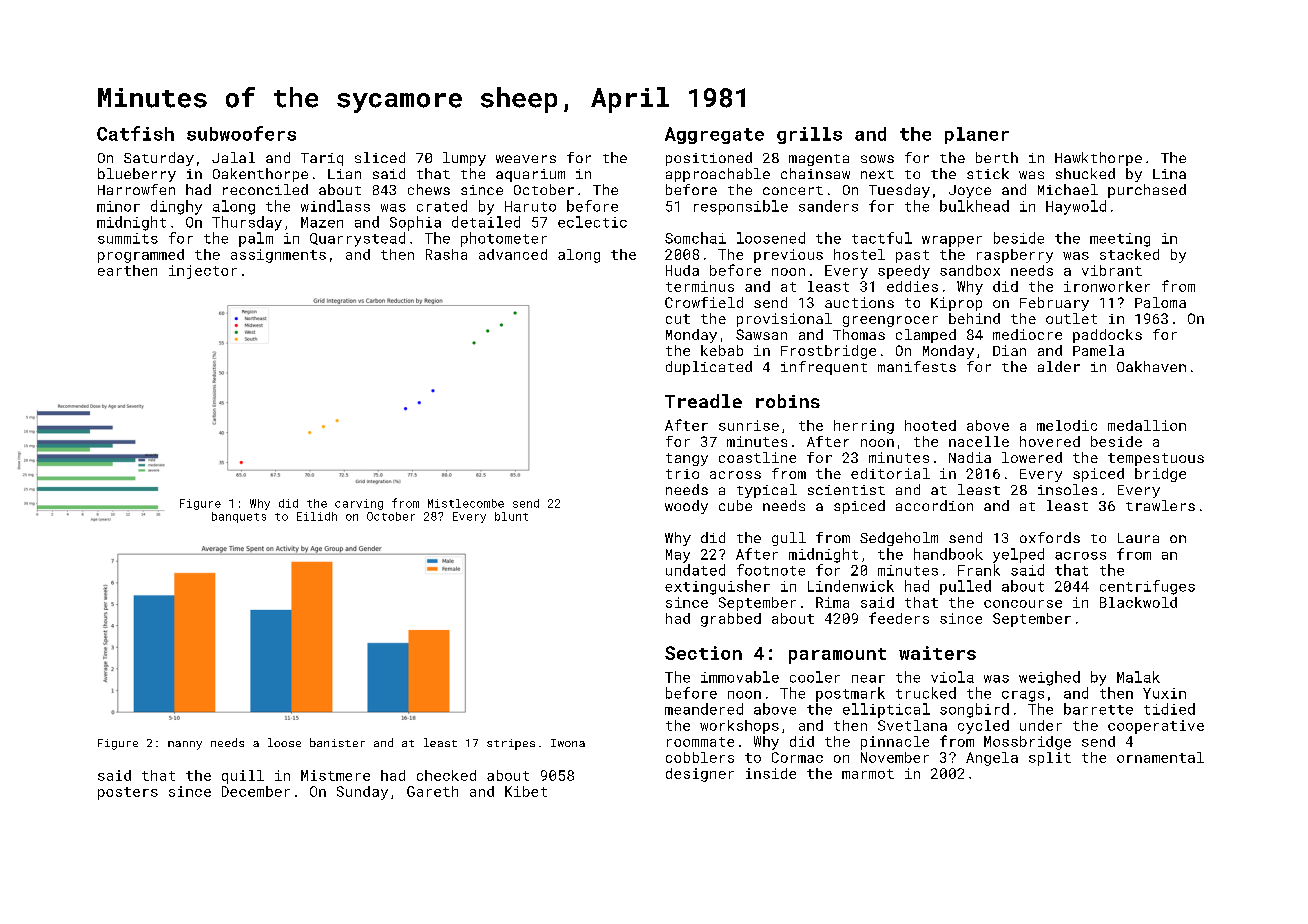 The image size is (1308, 924). I want to click on banquets, so click(239, 517).
